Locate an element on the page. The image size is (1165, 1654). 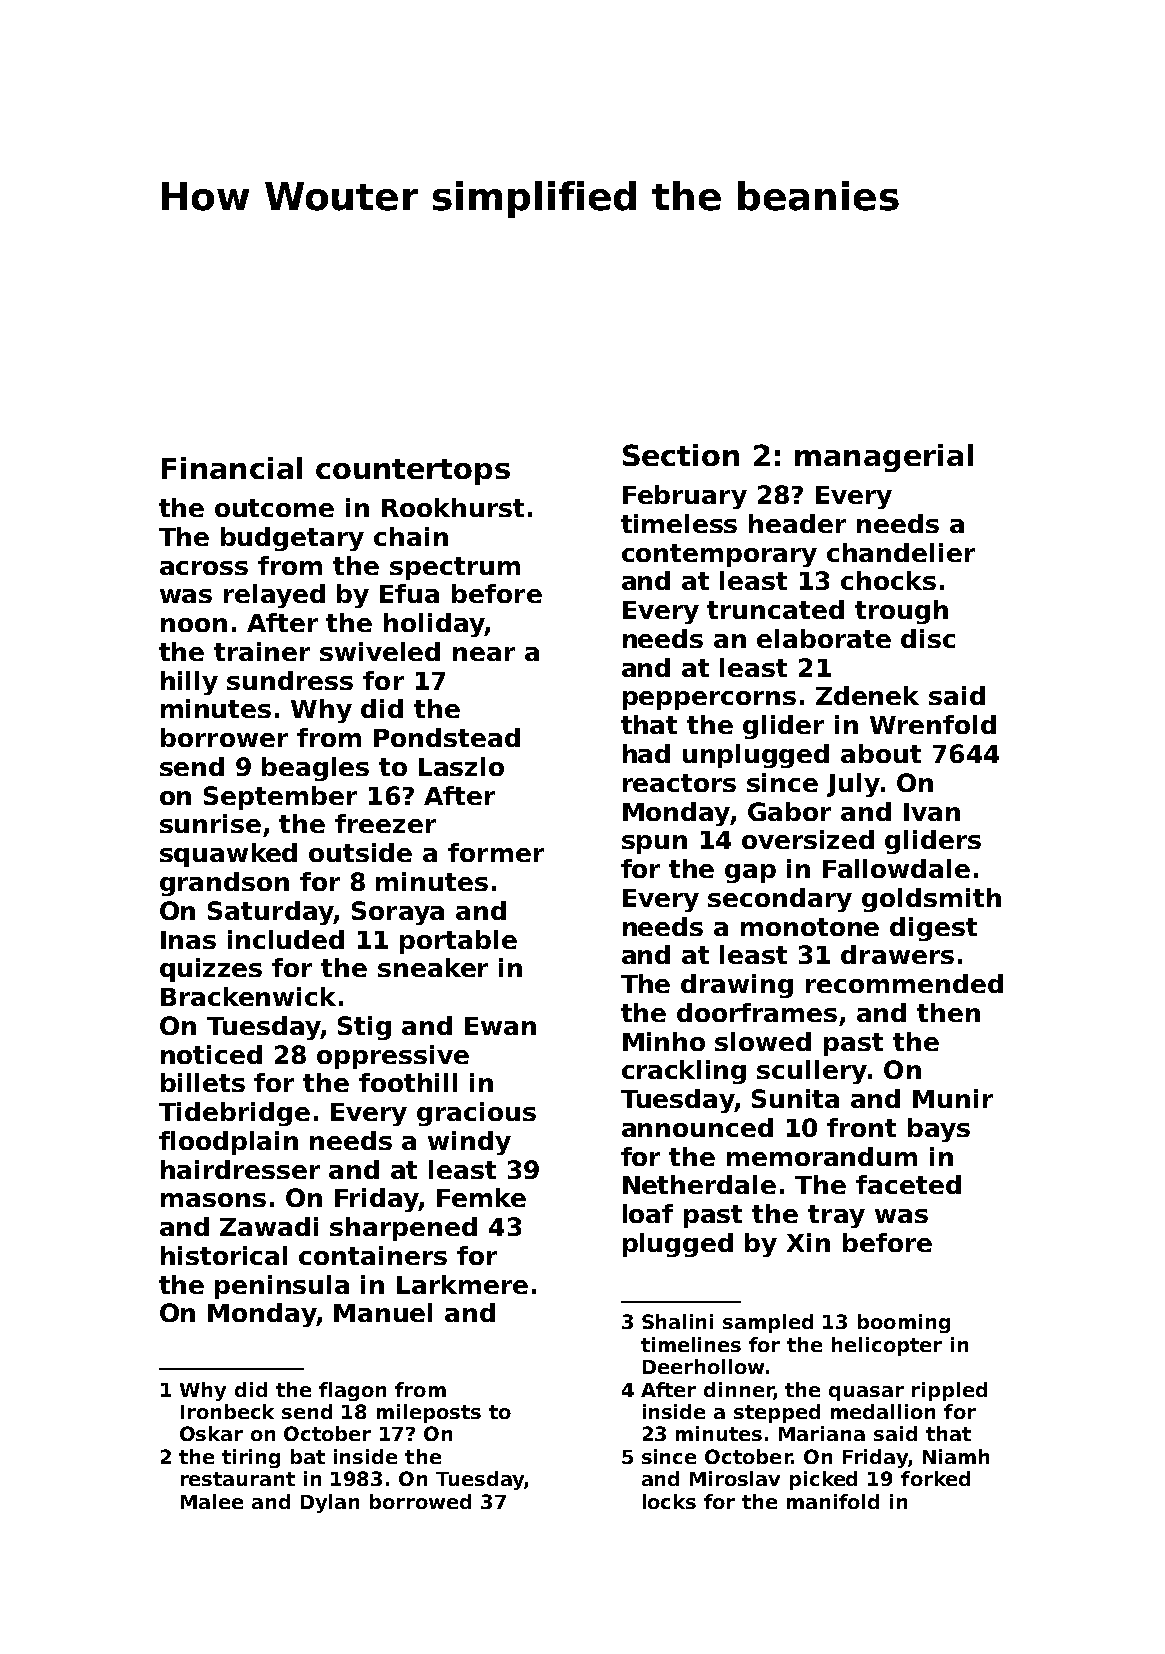
gap is located at coordinates (750, 873).
